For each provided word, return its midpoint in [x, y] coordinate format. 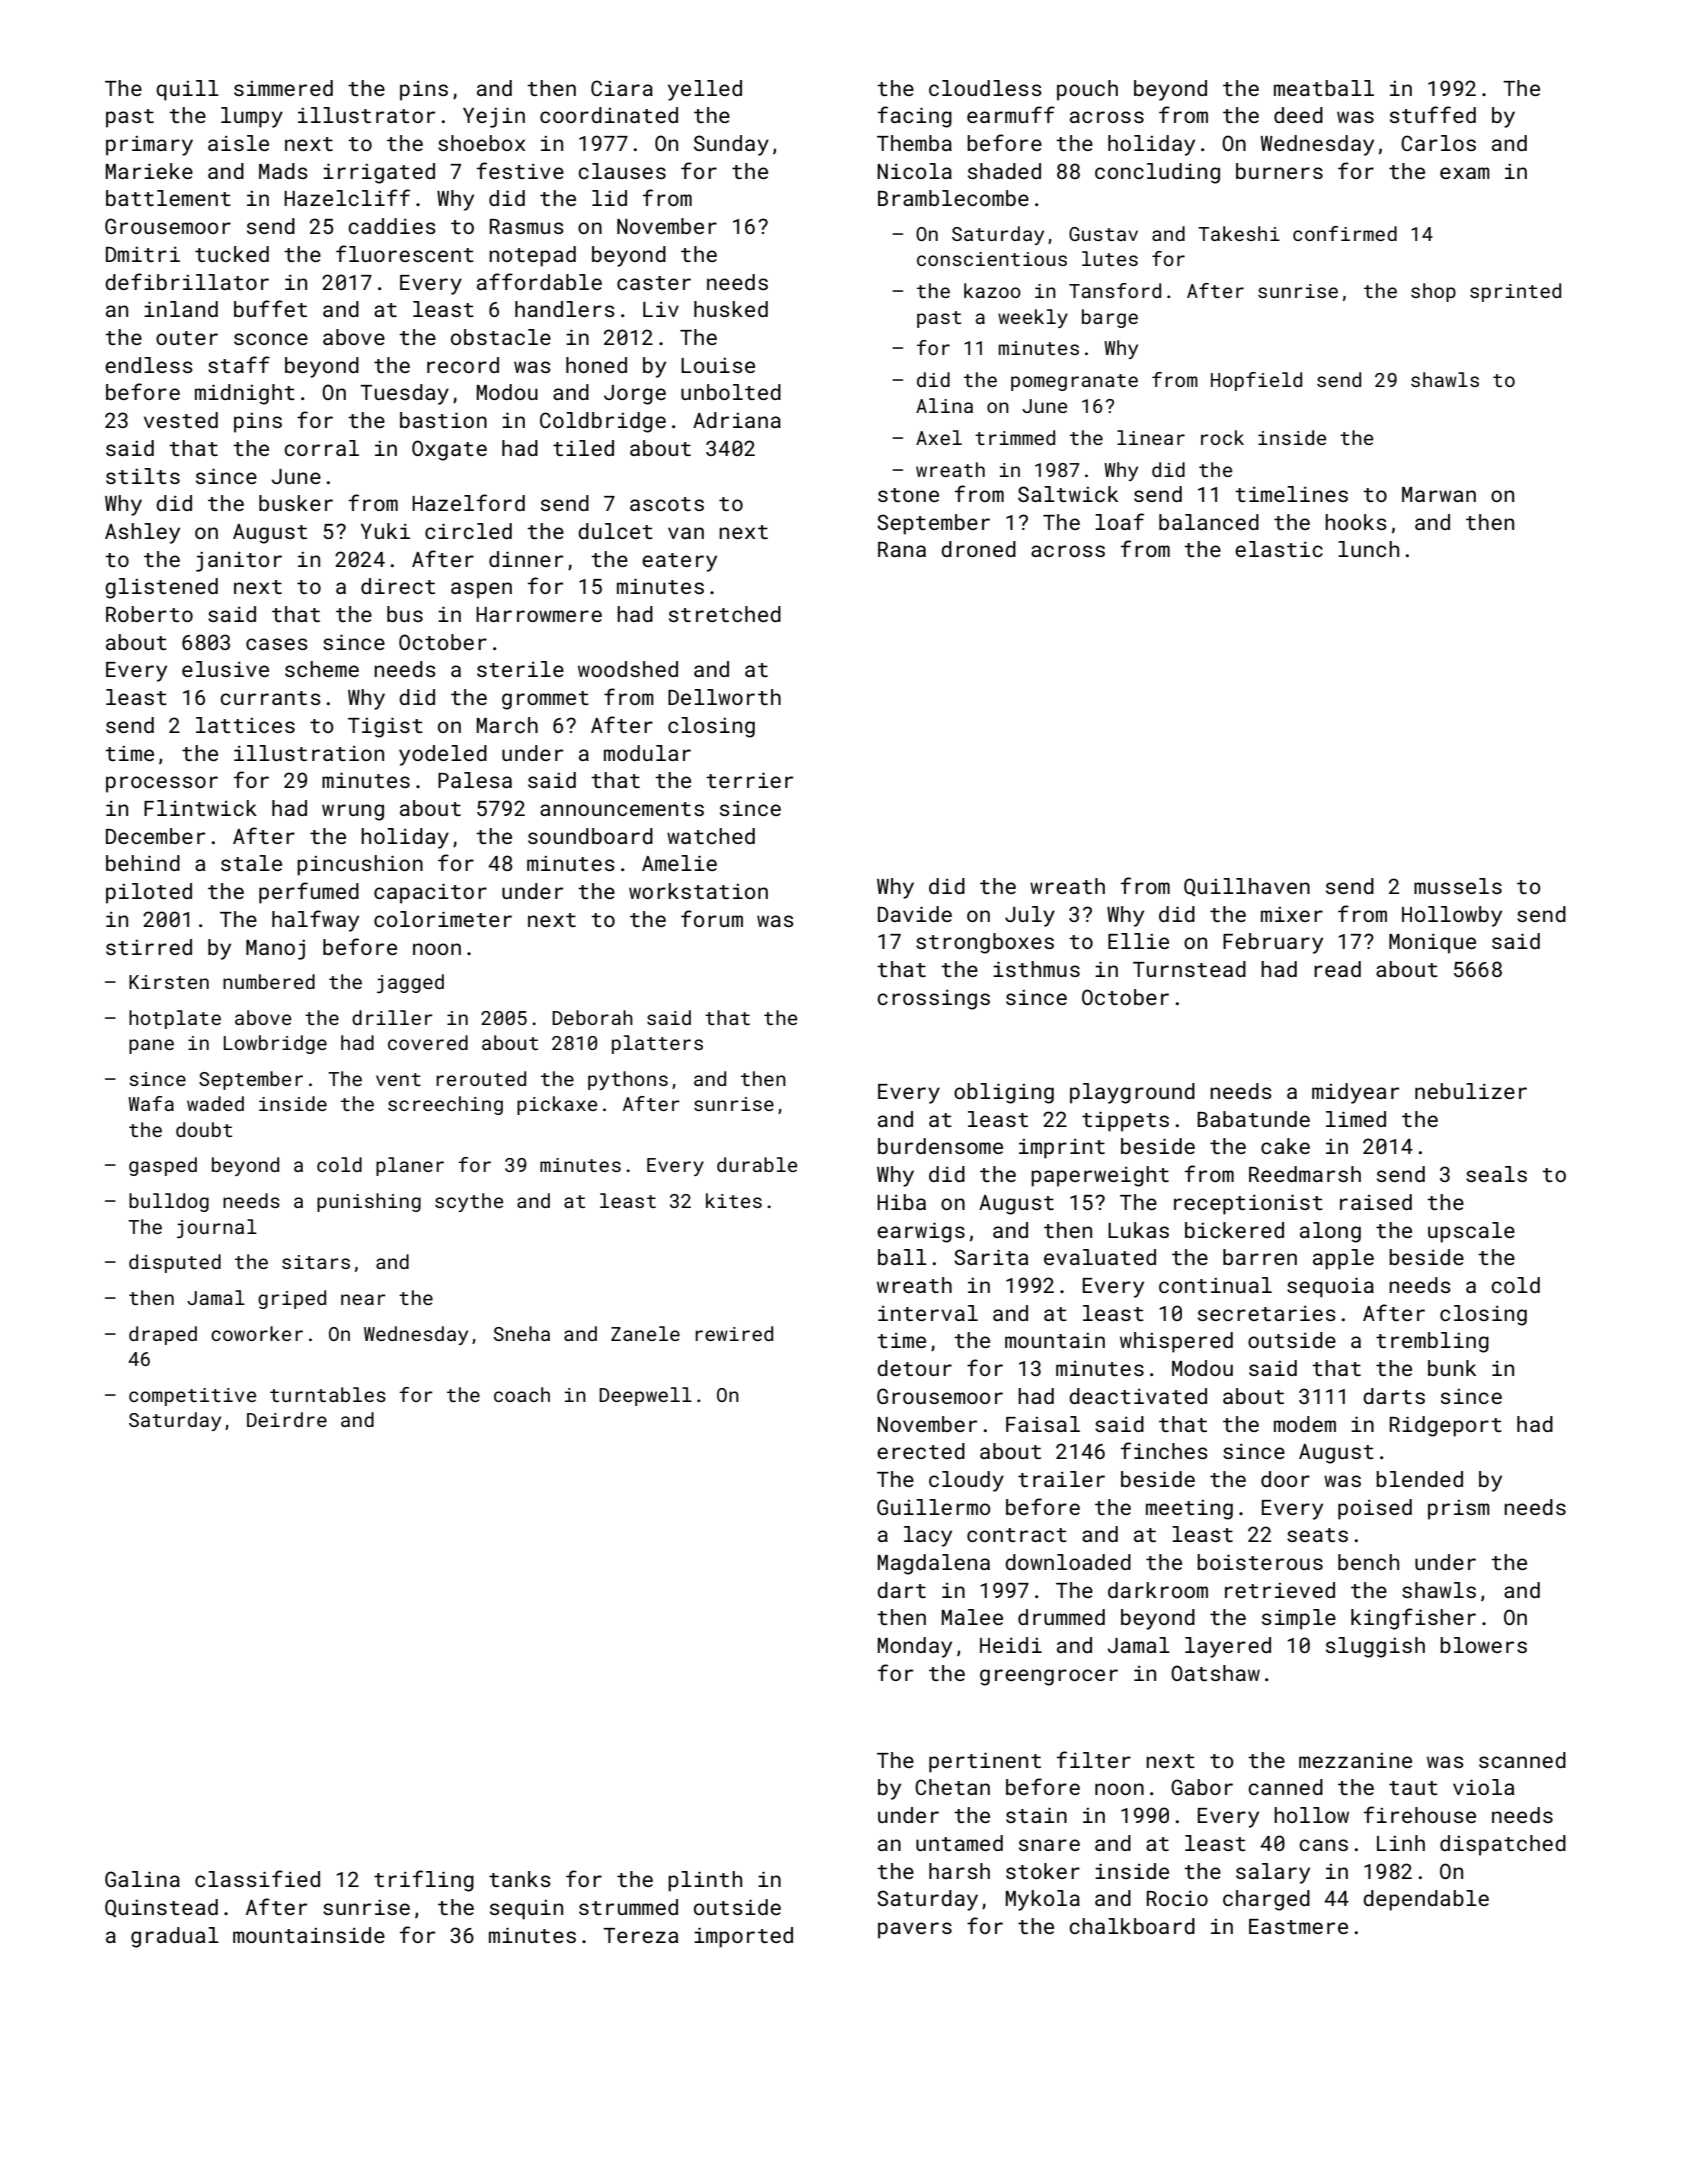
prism [1459, 1509]
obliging [1004, 1093]
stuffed [1433, 114]
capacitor [430, 893]
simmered [283, 88]
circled [468, 531]
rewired [734, 1333]
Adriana [737, 420]
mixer [1292, 914]
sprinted [1515, 292]
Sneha [522, 1333]
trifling [424, 1881]
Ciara [622, 88]
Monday [915, 1647]
